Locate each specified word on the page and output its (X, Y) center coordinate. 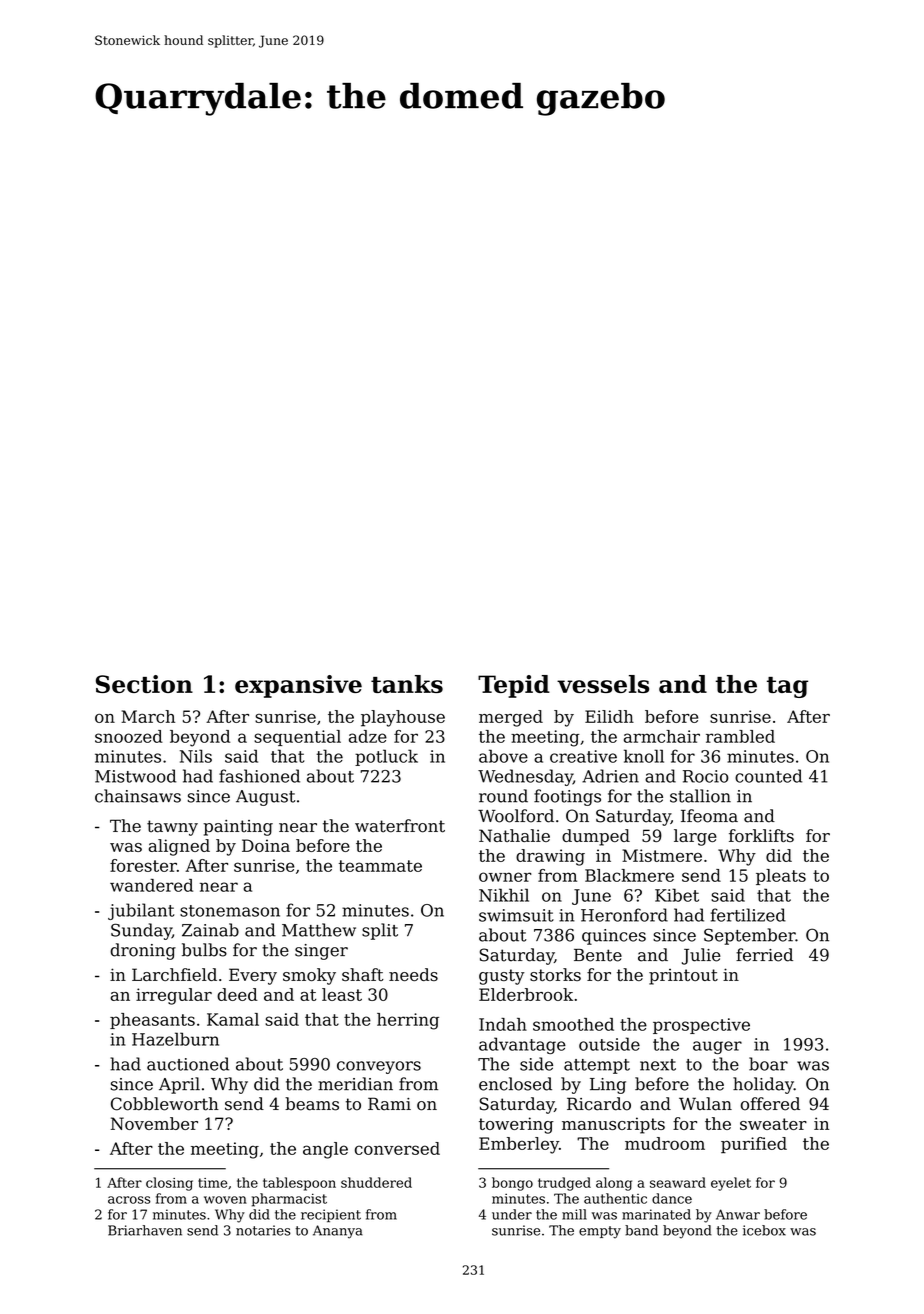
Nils (196, 756)
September (749, 936)
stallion (700, 796)
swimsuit (516, 915)
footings (567, 797)
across (129, 1200)
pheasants (152, 1021)
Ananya (338, 1232)
